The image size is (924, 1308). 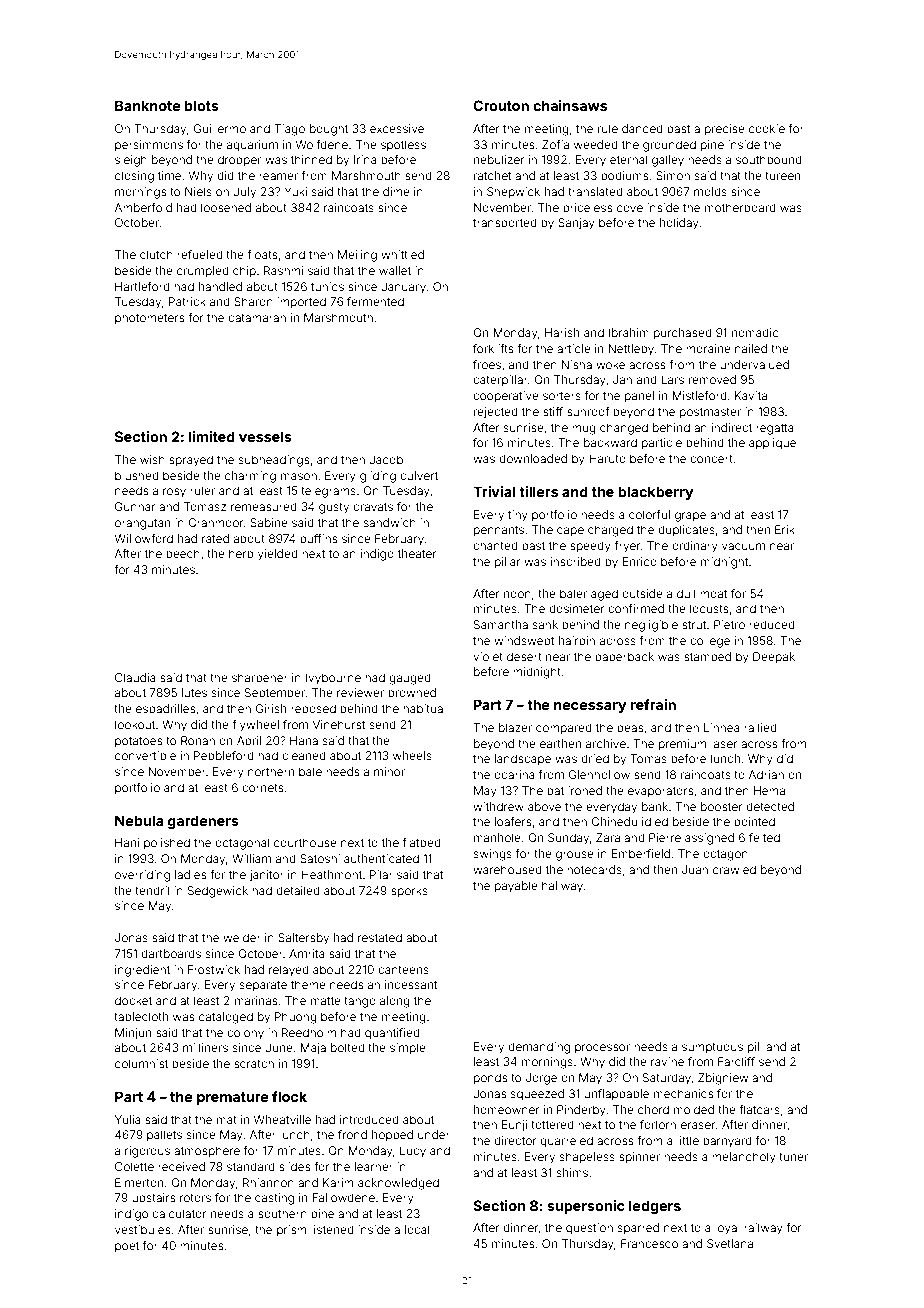 I want to click on sleigh, so click(x=131, y=161).
